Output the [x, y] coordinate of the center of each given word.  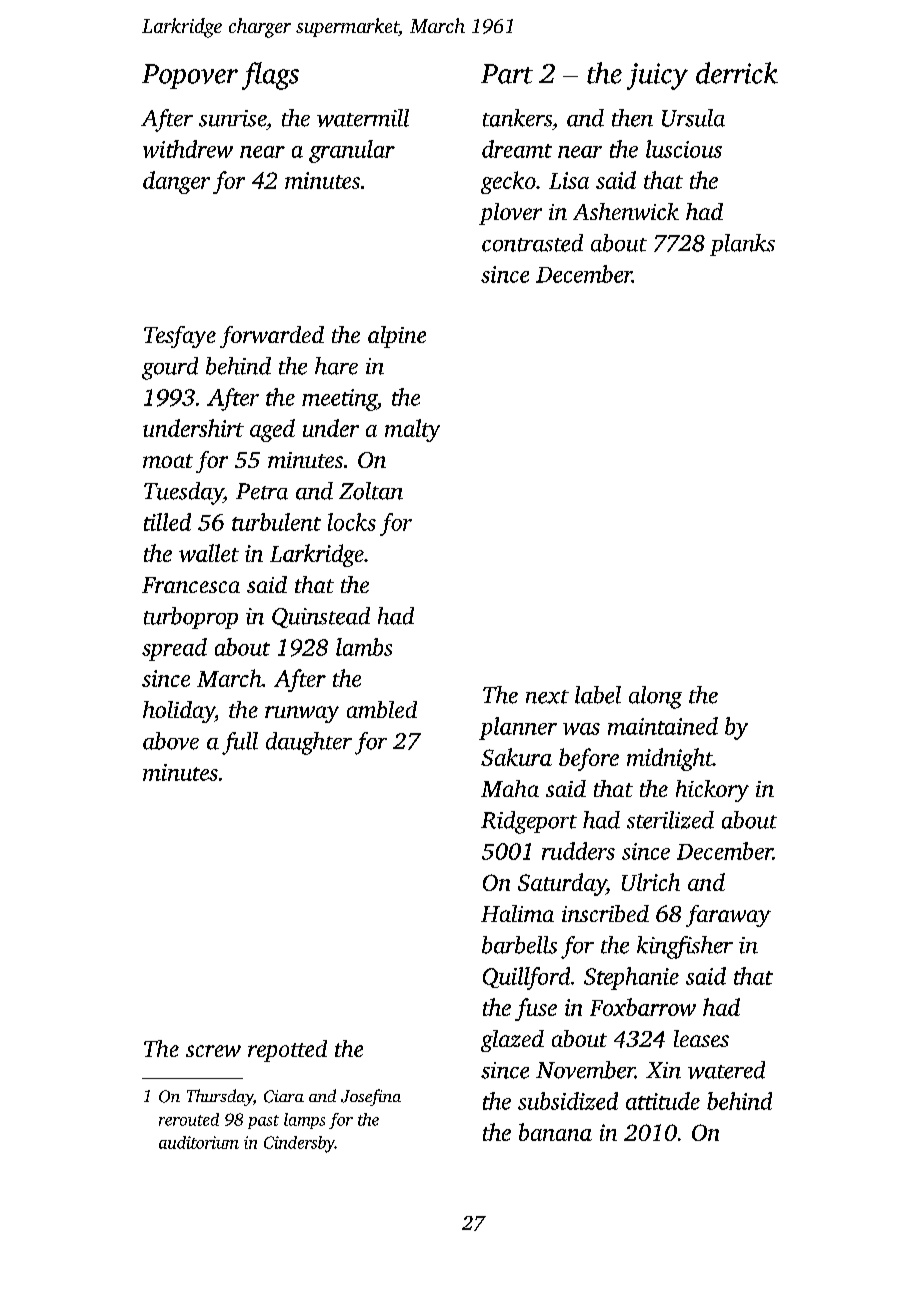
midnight [670, 759]
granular [352, 151]
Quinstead [321, 617]
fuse [536, 1009]
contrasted [532, 243]
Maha [510, 788]
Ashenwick [626, 211]
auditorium [199, 1142]
